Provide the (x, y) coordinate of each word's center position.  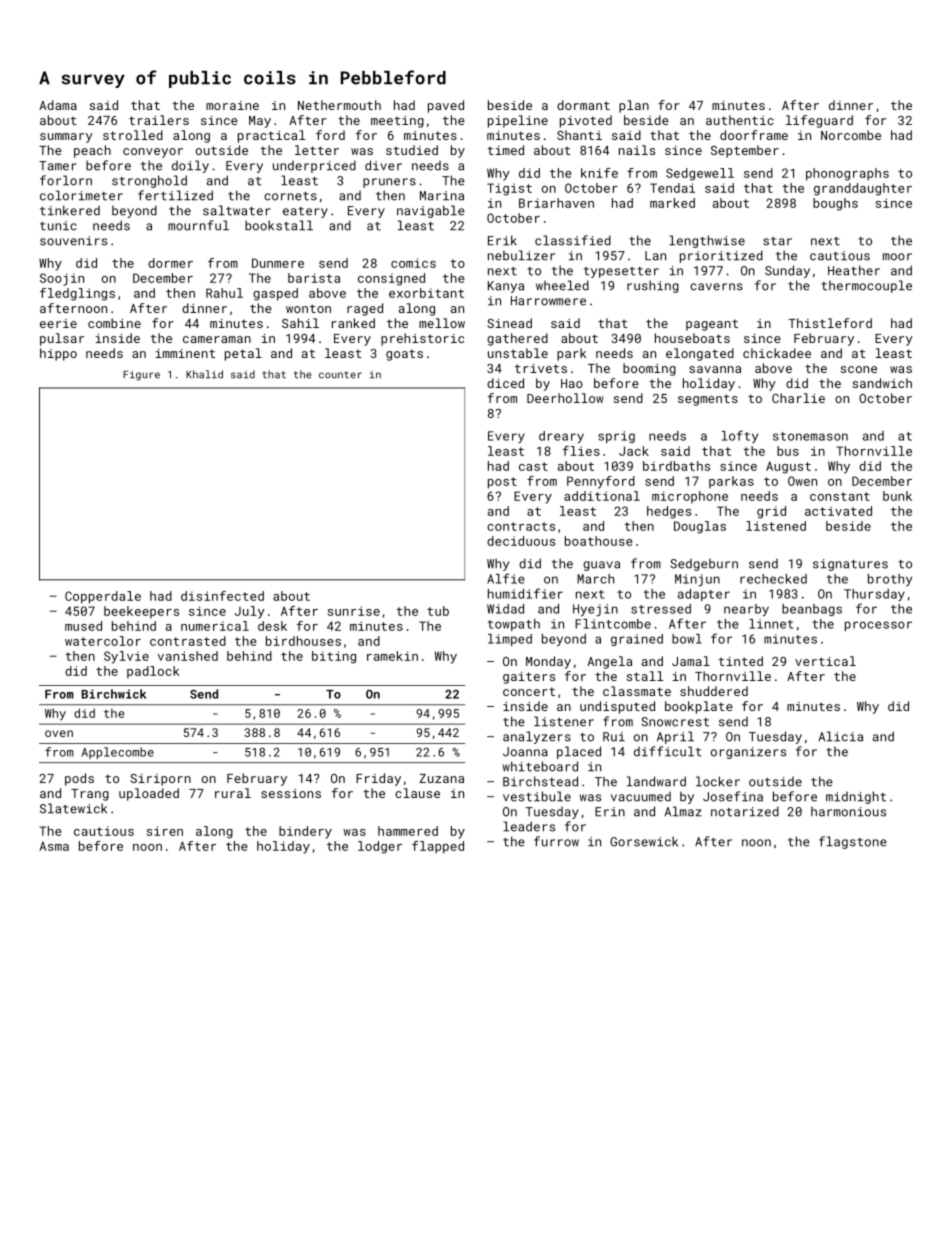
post (502, 483)
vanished (188, 656)
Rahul (224, 293)
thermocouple (866, 286)
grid (771, 512)
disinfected (222, 596)
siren (165, 831)
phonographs (847, 174)
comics (413, 263)
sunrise (354, 611)
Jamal (691, 661)
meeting (397, 122)
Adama (58, 105)
